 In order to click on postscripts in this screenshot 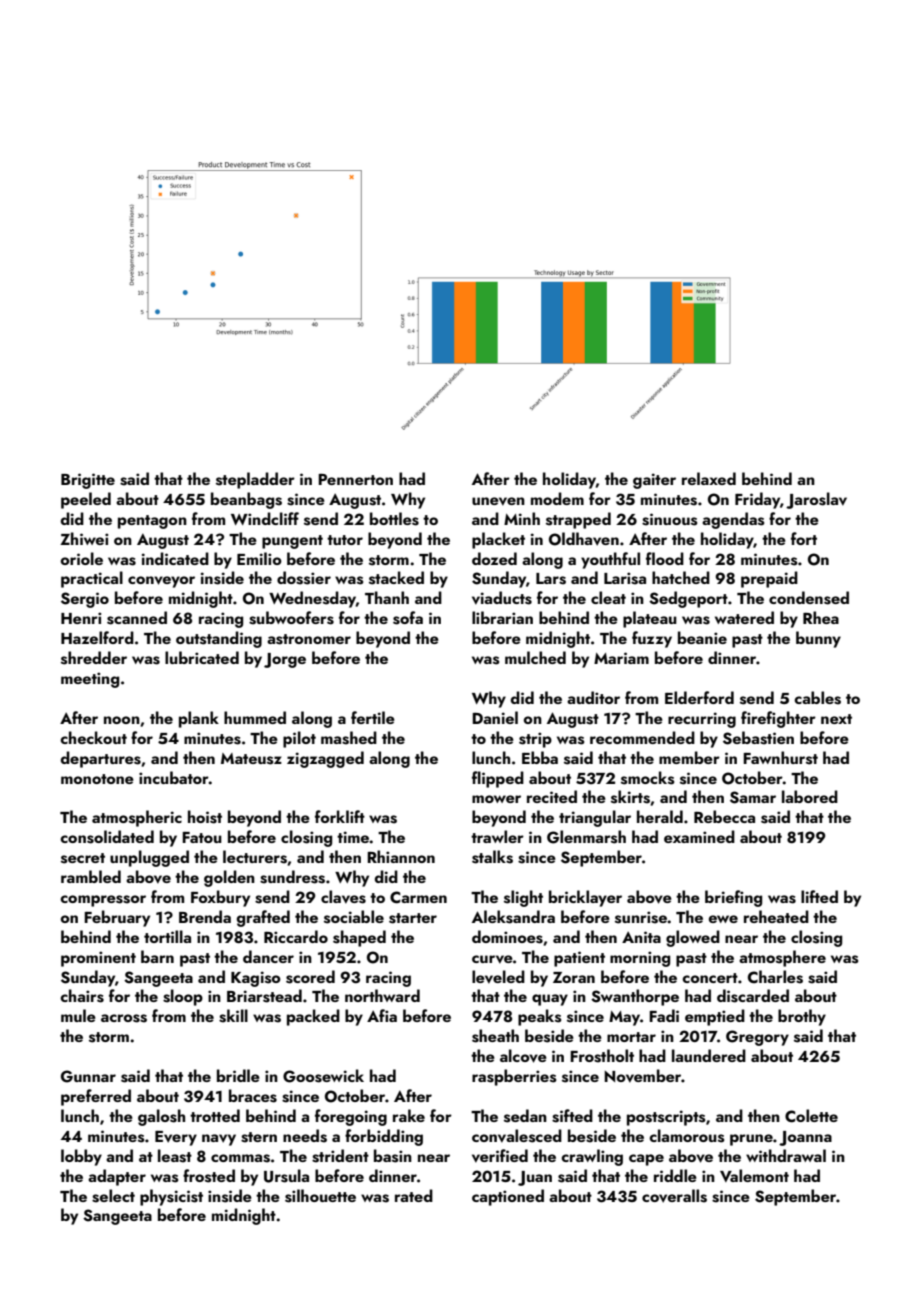, I will do `click(666, 1118)`.
